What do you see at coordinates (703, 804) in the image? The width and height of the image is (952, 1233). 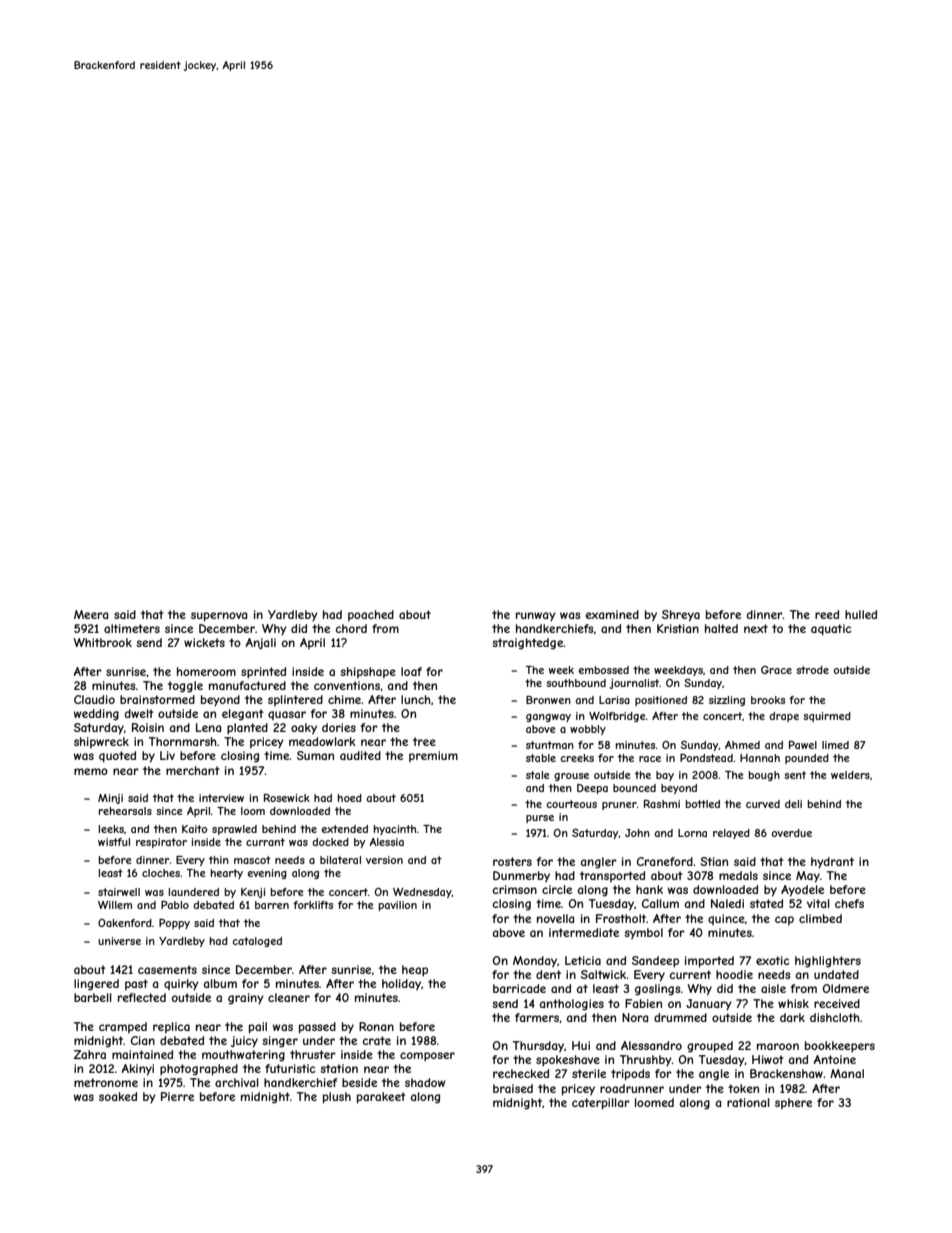 I see `bottled` at bounding box center [703, 804].
